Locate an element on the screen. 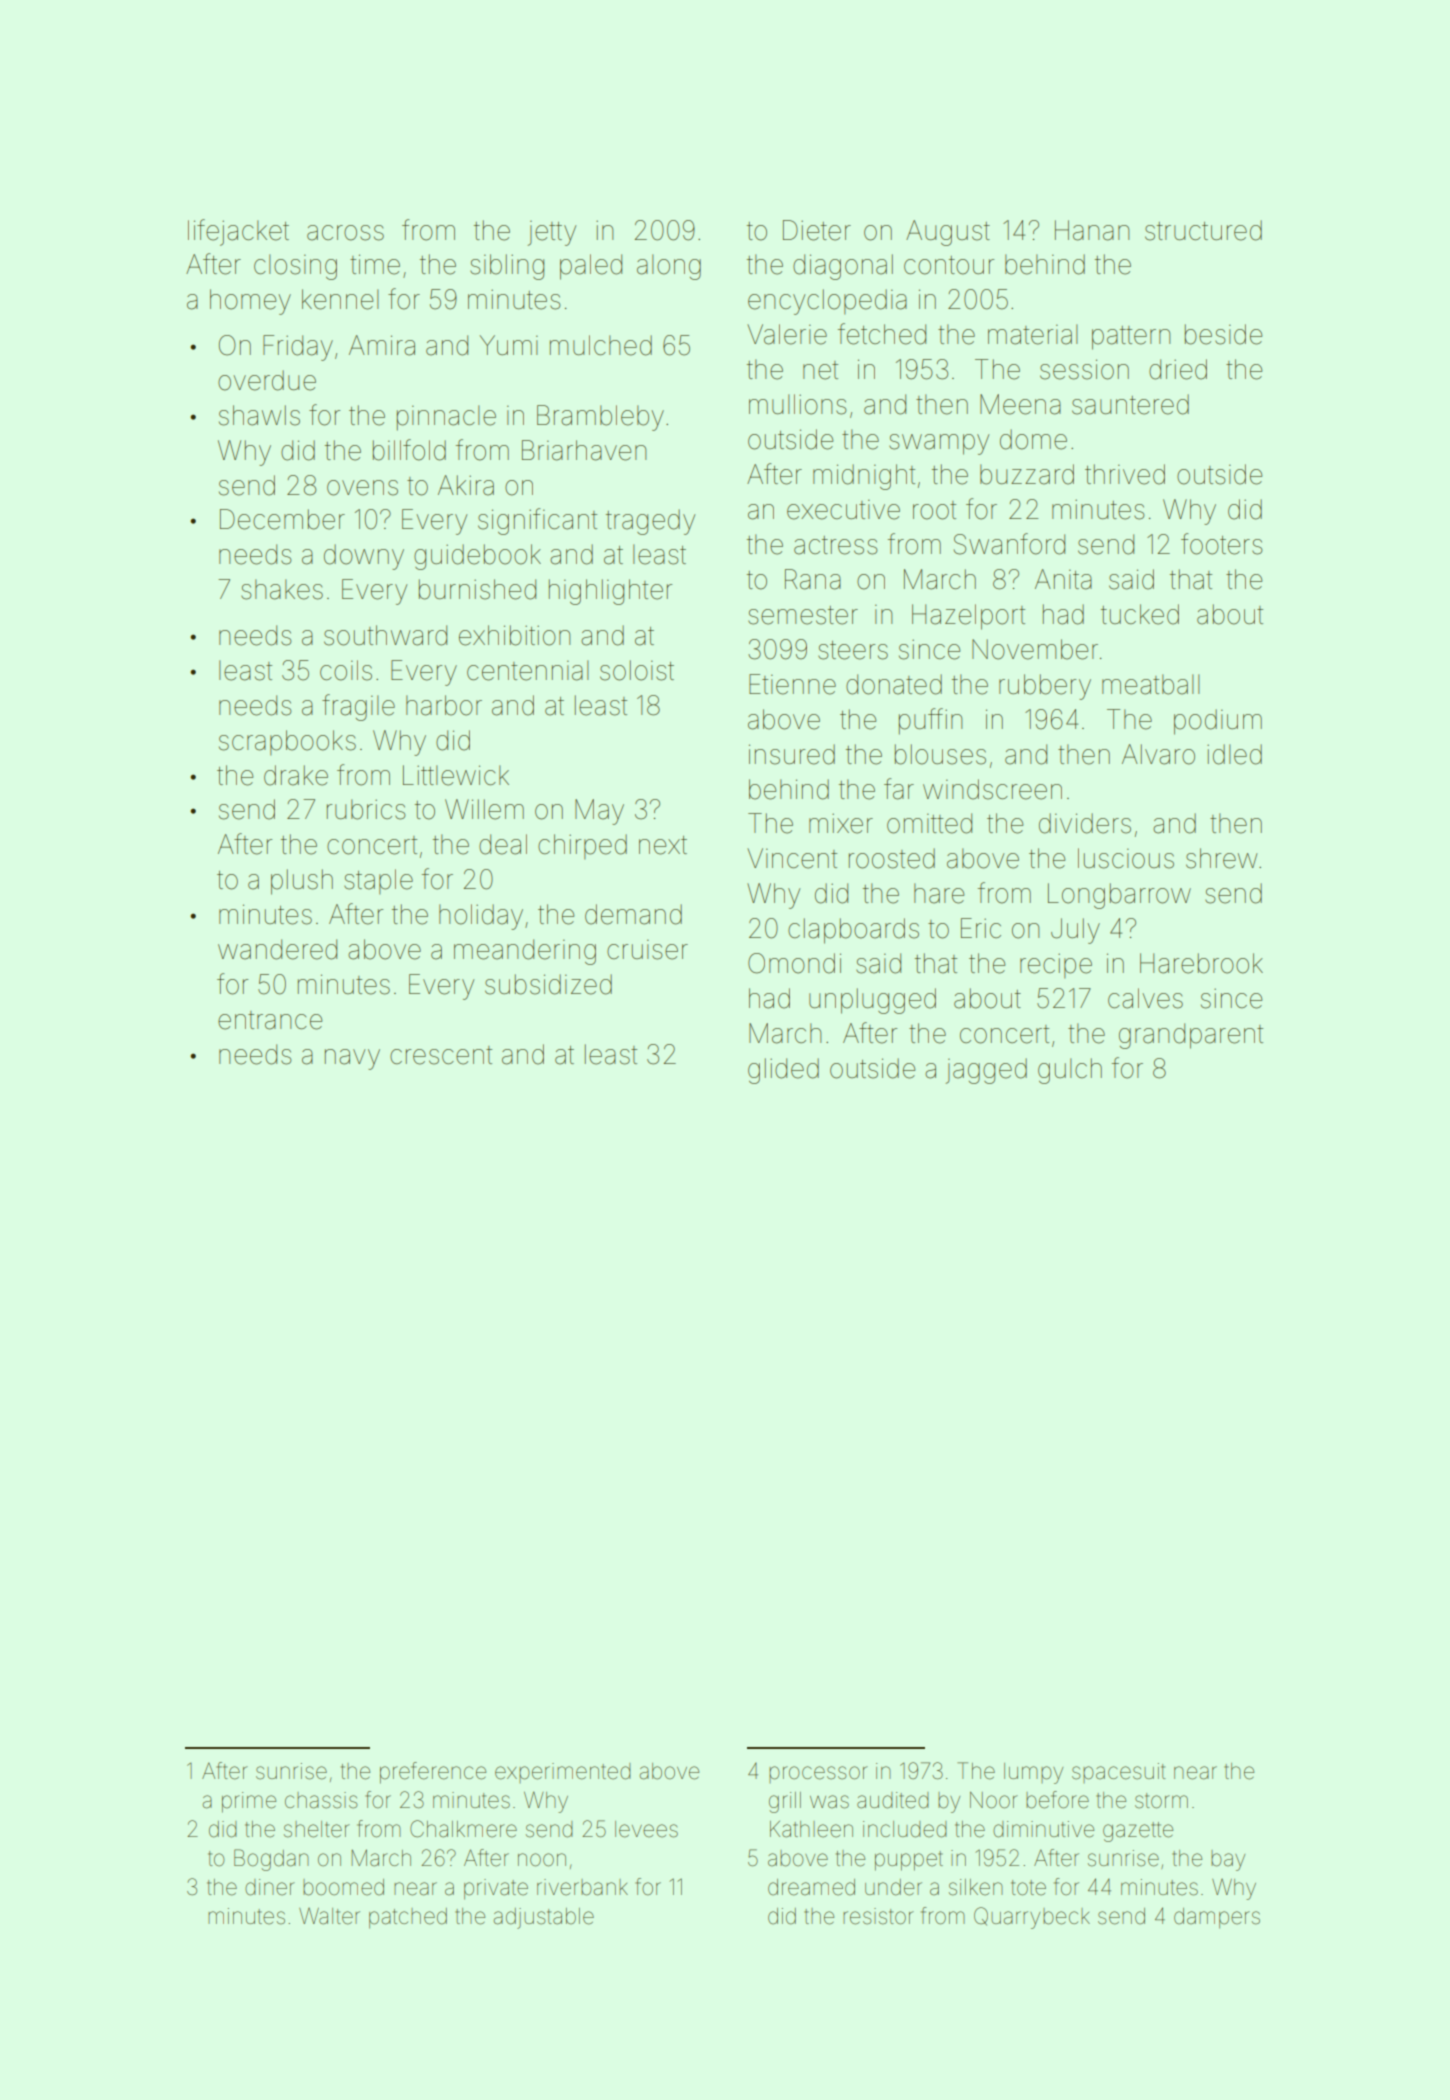 The height and width of the screenshot is (2100, 1450). before is located at coordinates (1057, 1800).
